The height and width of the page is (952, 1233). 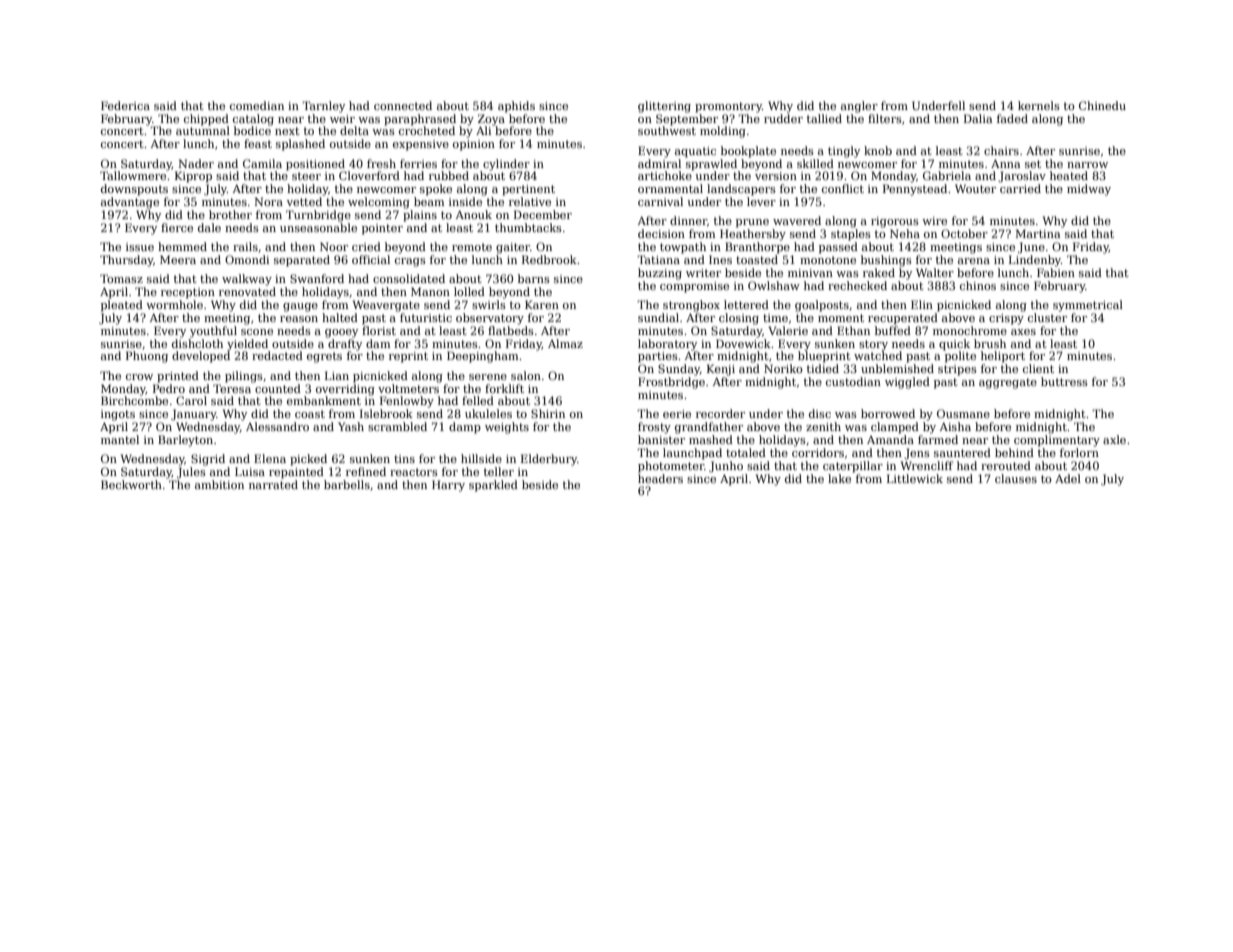 What do you see at coordinates (304, 201) in the page?
I see `vetted` at bounding box center [304, 201].
